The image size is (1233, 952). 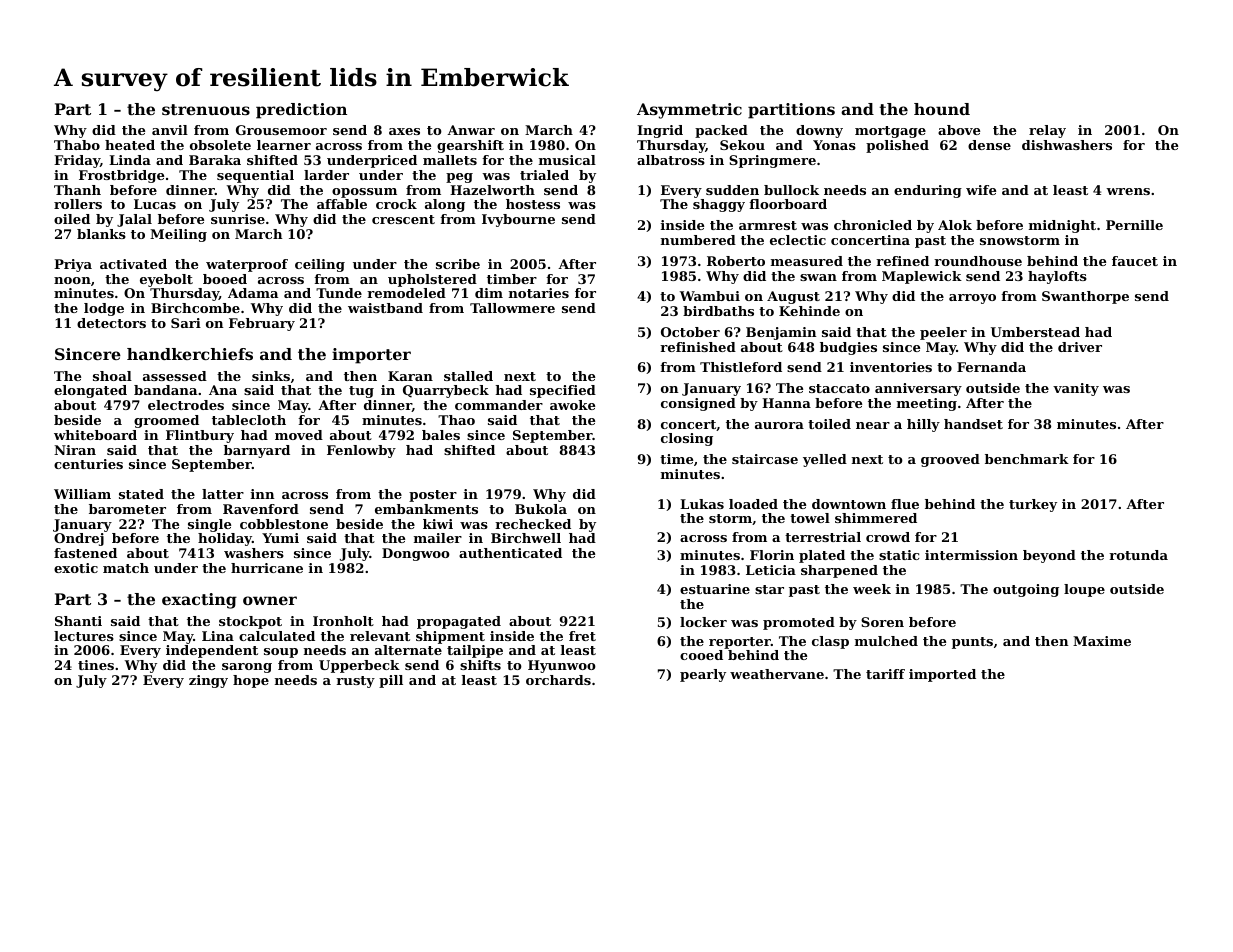 What do you see at coordinates (281, 130) in the screenshot?
I see `Grousemoor` at bounding box center [281, 130].
